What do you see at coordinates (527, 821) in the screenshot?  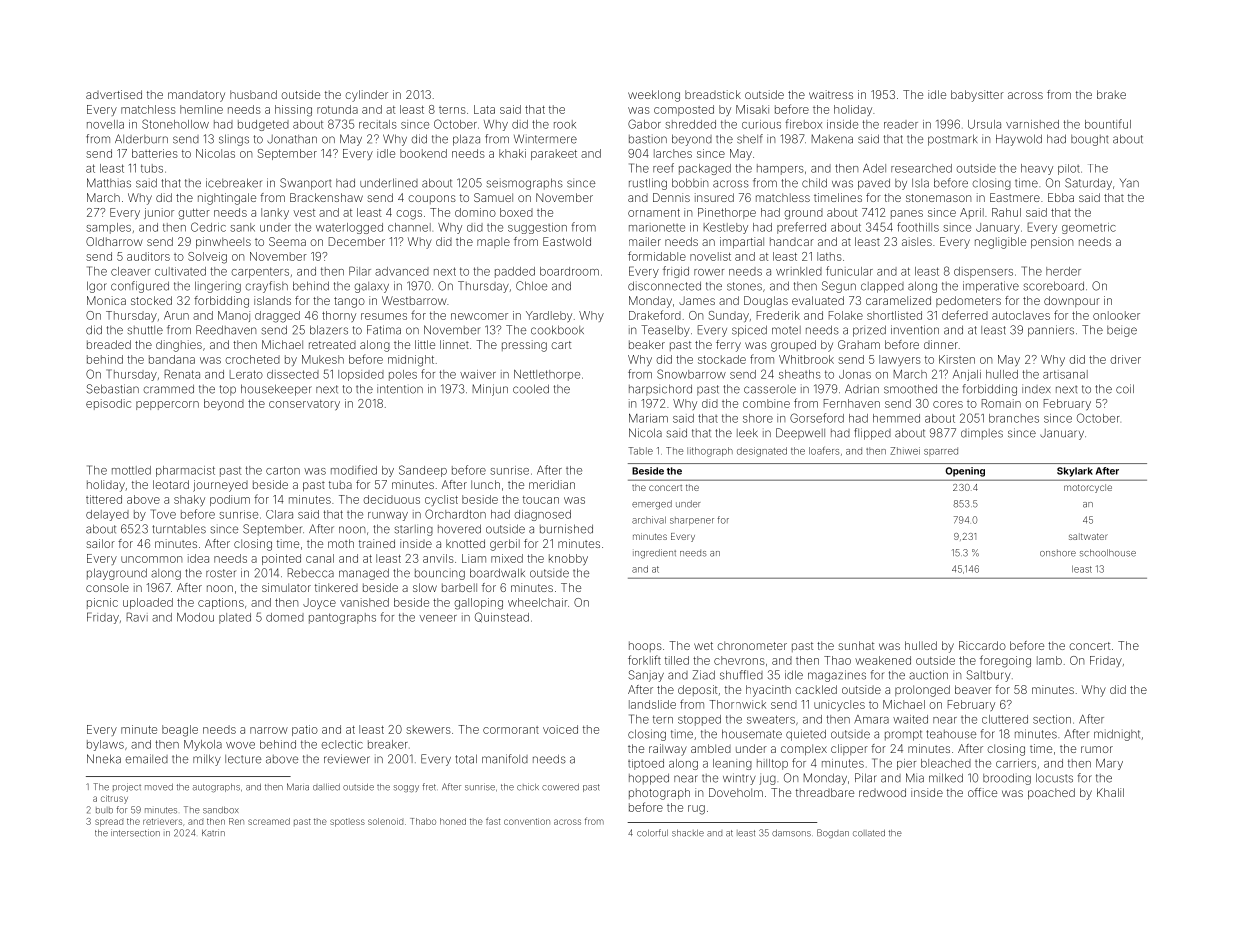 I see `convention` at bounding box center [527, 821].
